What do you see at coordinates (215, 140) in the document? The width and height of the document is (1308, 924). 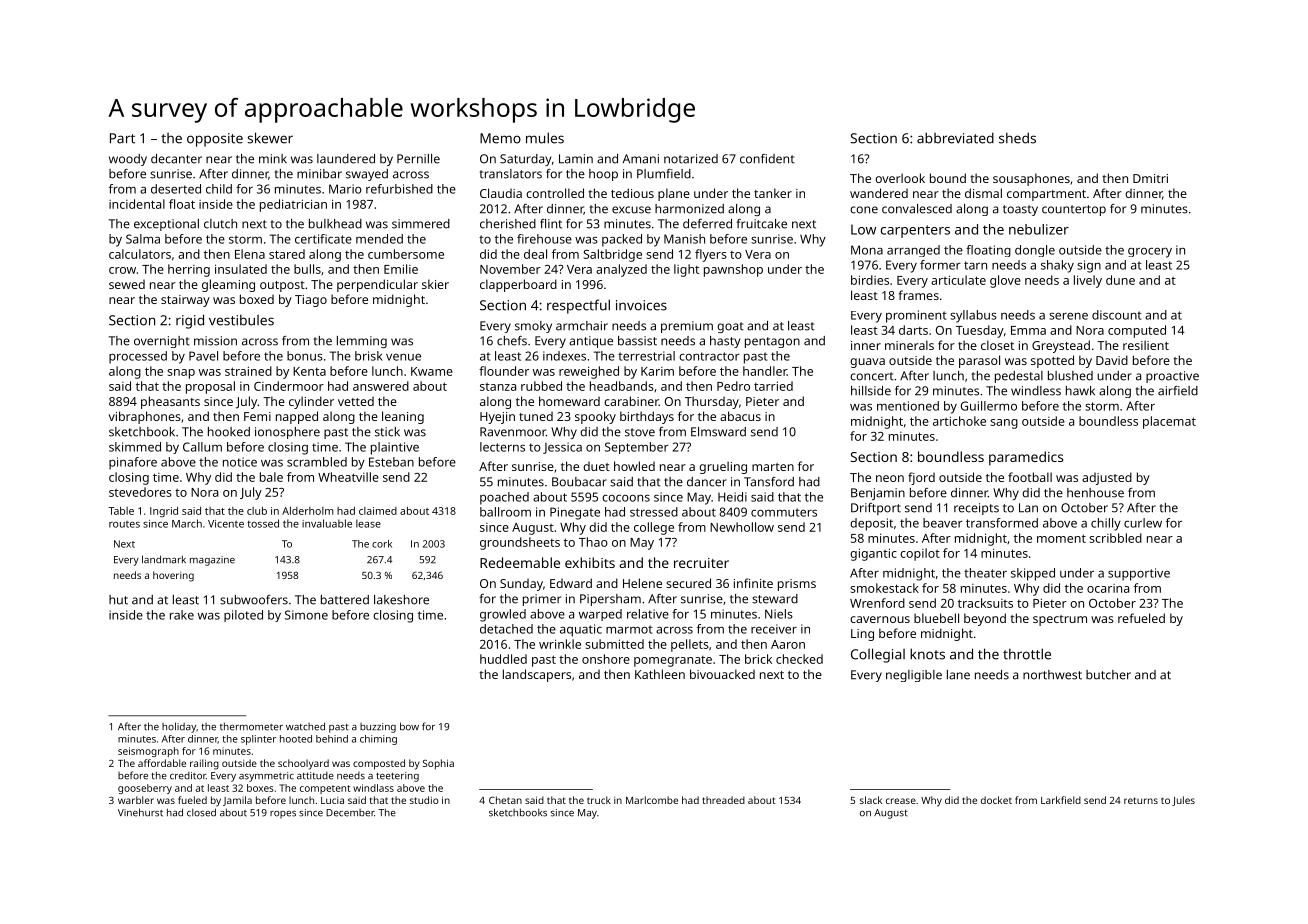 I see `opposite` at bounding box center [215, 140].
